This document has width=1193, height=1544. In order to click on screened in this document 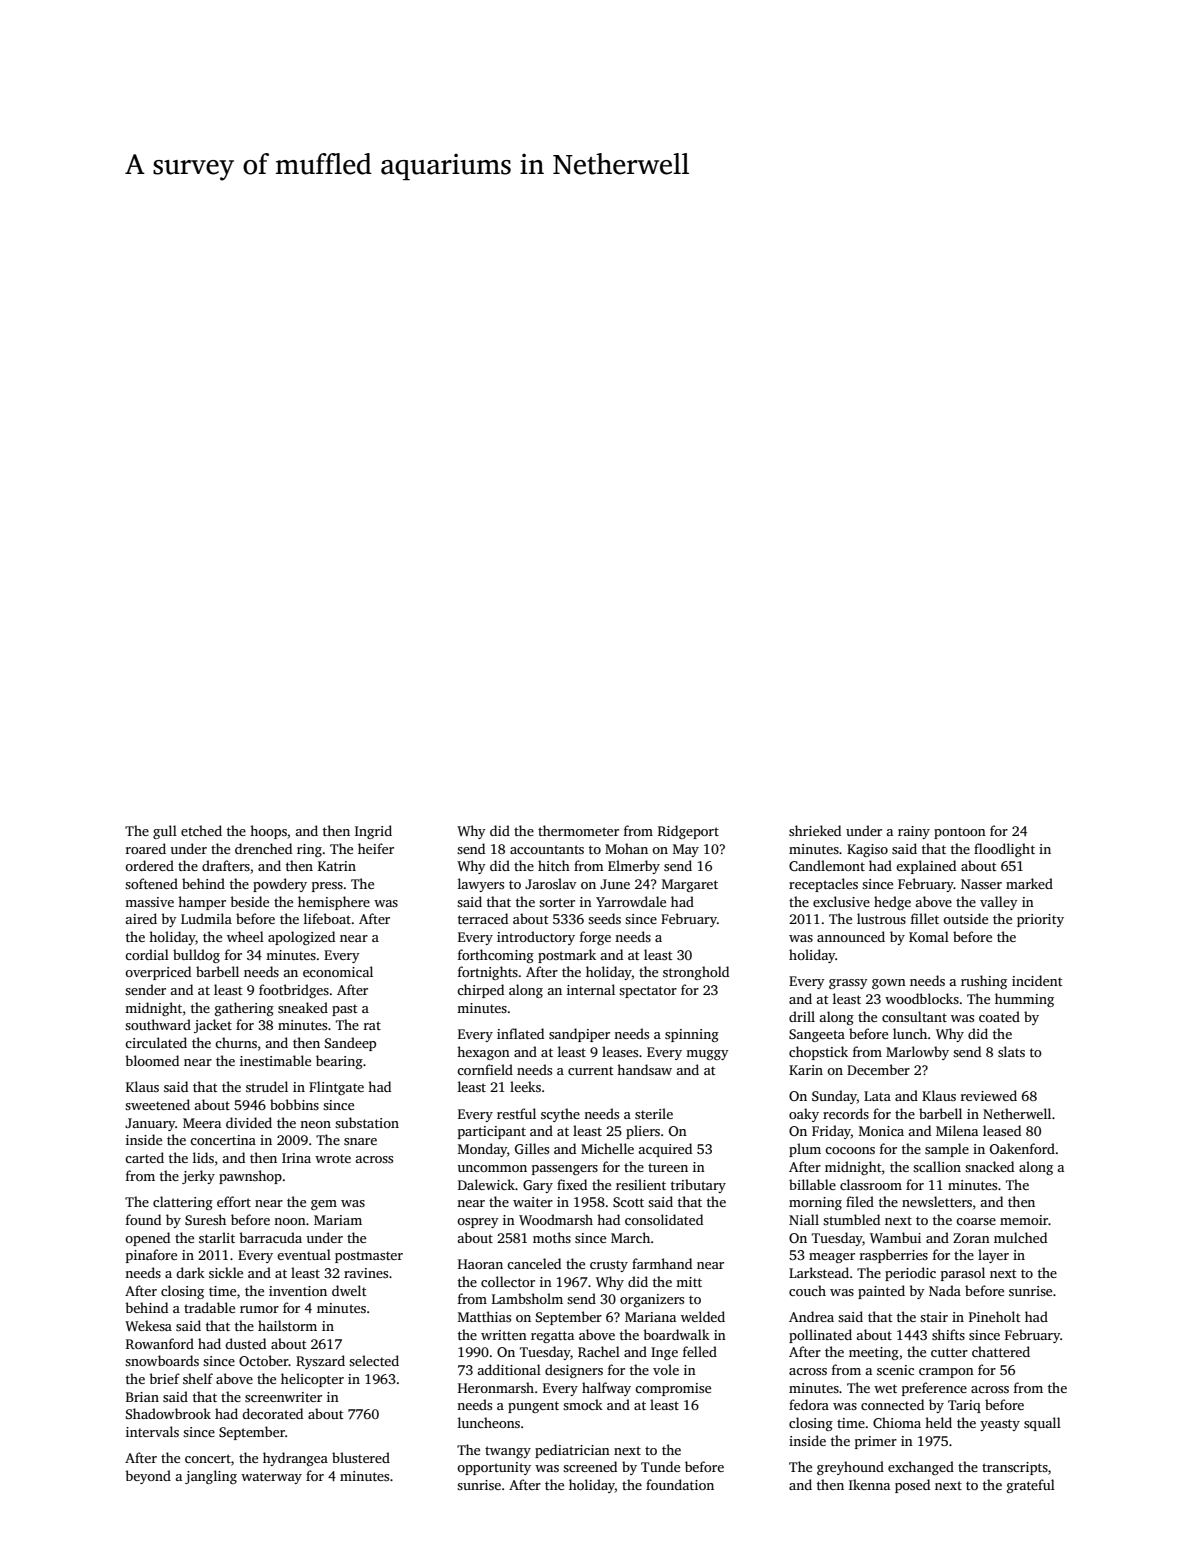, I will do `click(590, 1466)`.
